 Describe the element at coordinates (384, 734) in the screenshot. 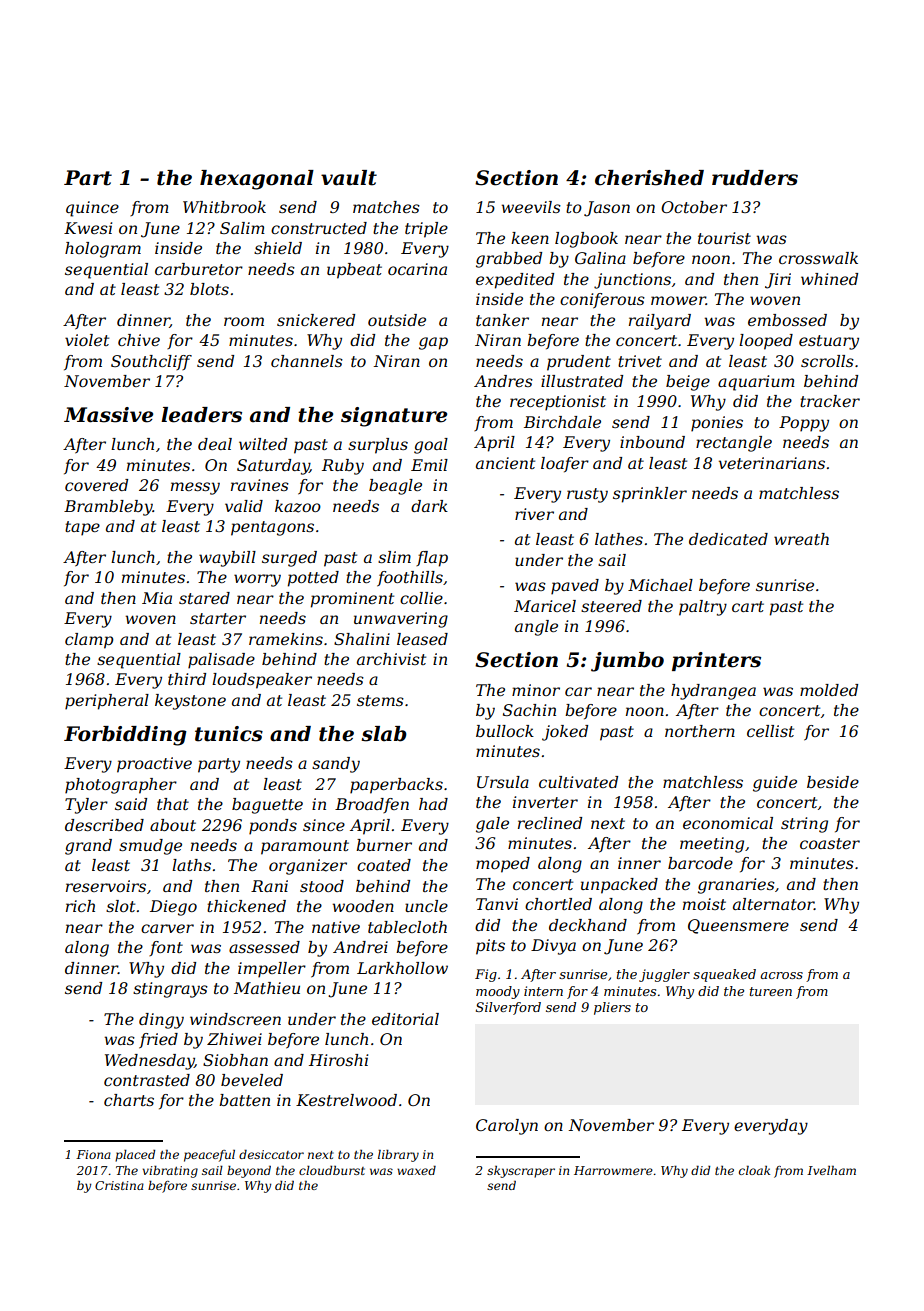

I see `slab` at that location.
